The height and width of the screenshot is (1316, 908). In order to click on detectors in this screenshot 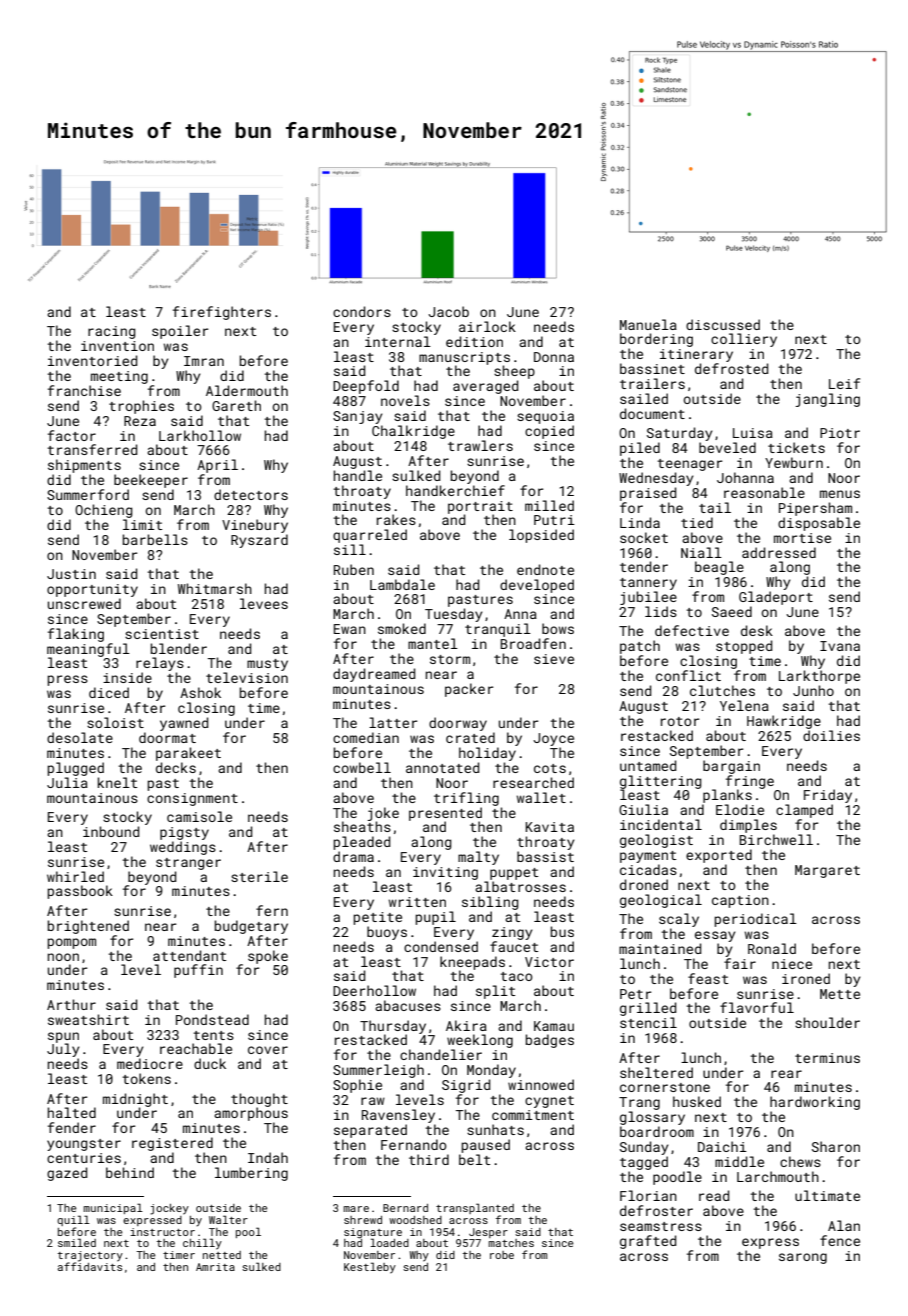, I will do `click(251, 494)`.
